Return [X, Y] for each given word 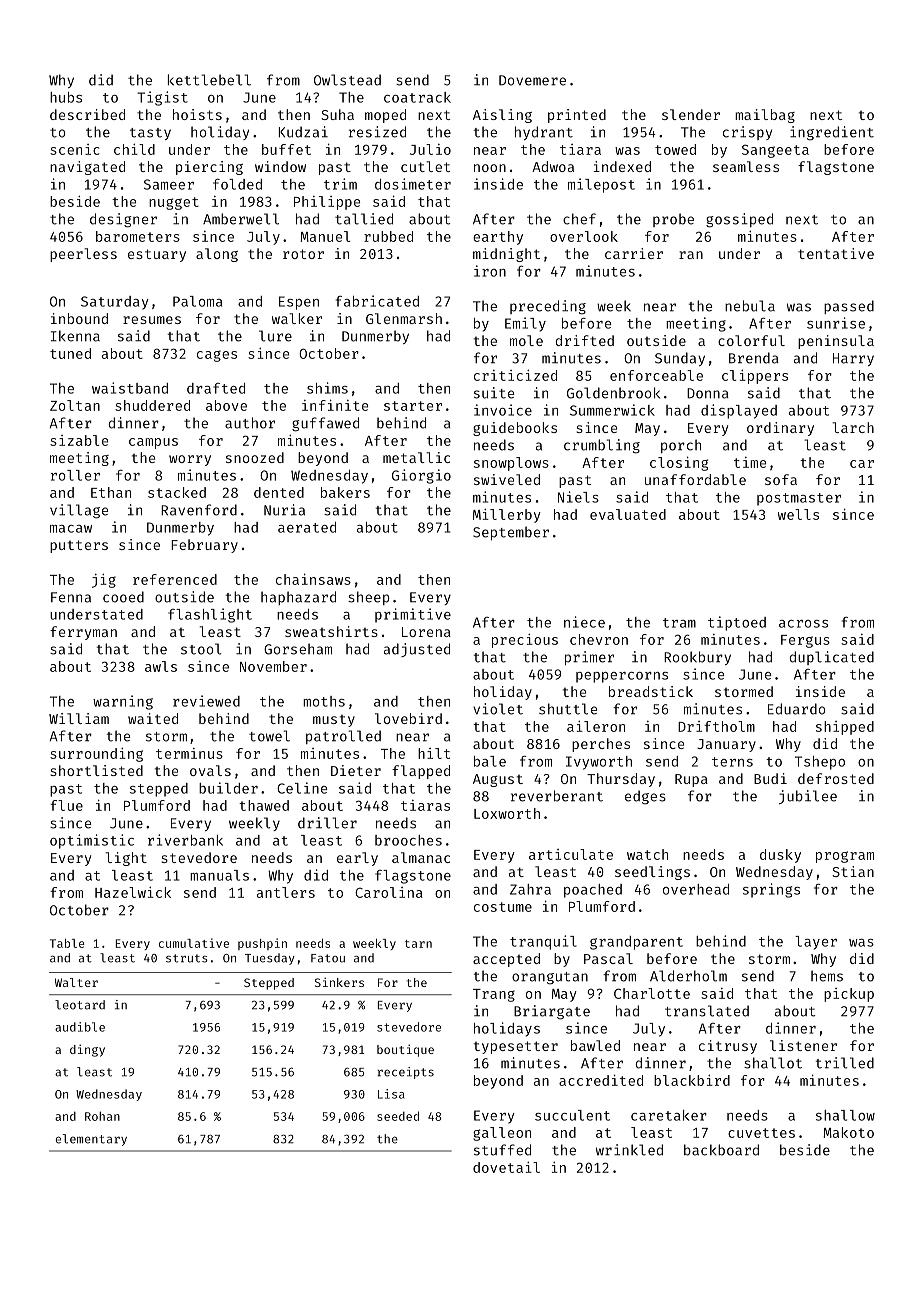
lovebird [408, 718]
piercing [209, 168]
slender [691, 114]
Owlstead [347, 80]
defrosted [836, 778]
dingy [87, 1050]
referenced [175, 579]
